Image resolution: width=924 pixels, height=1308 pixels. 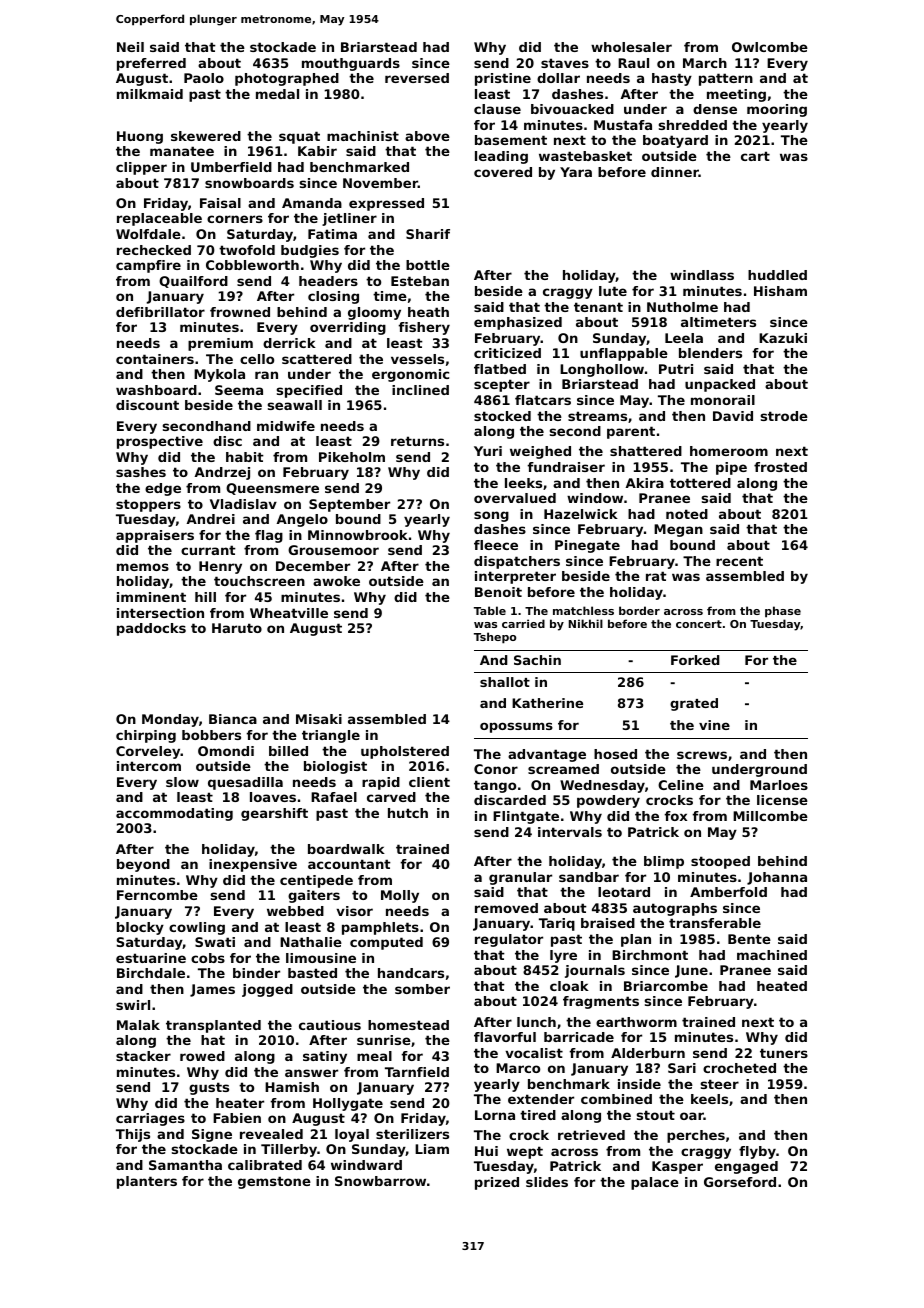 What do you see at coordinates (148, 234) in the image?
I see `Wolfdale` at bounding box center [148, 234].
